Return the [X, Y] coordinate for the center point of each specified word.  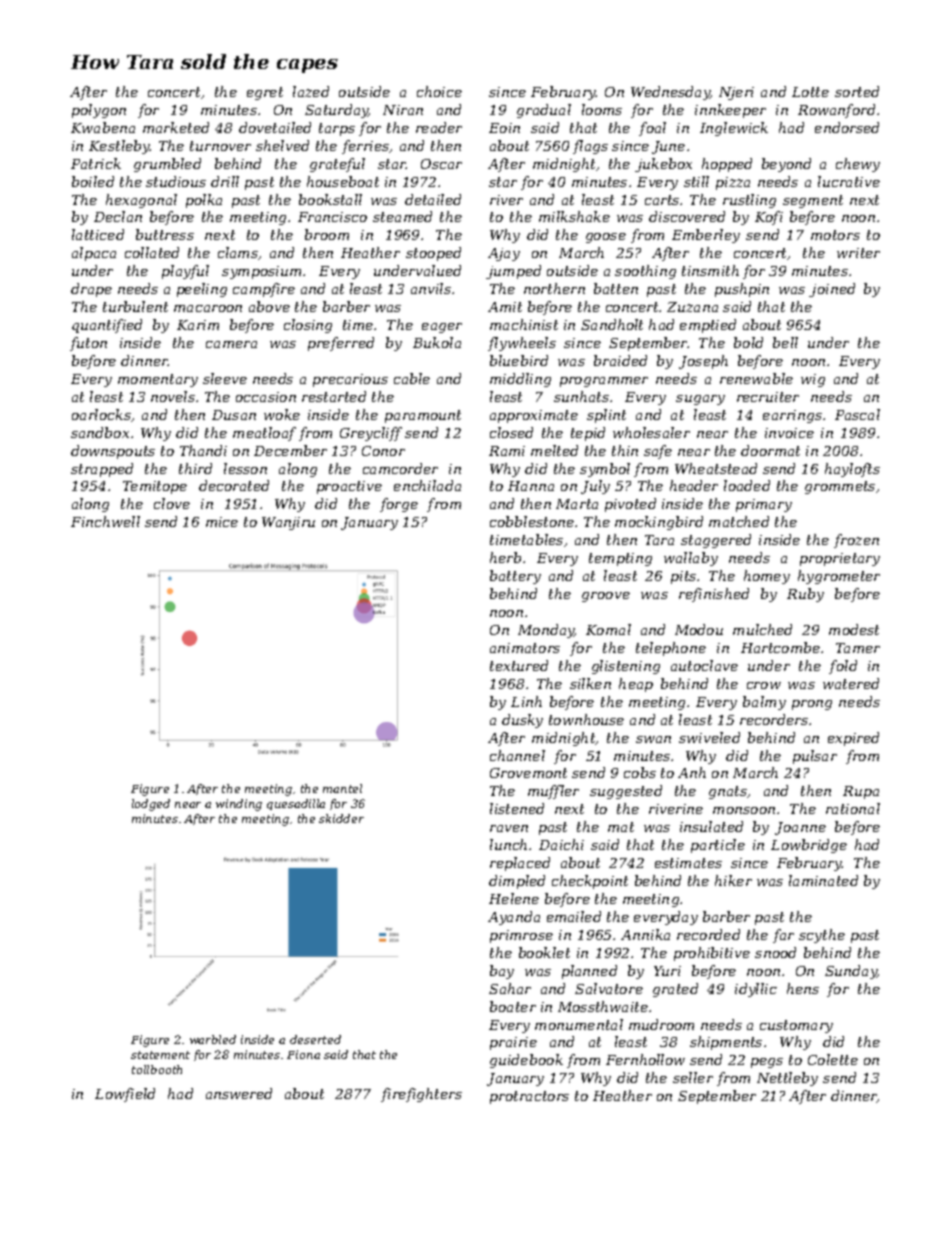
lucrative [849, 181]
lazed [311, 91]
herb [505, 557]
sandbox [100, 432]
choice [439, 91]
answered [239, 1093]
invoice [789, 433]
